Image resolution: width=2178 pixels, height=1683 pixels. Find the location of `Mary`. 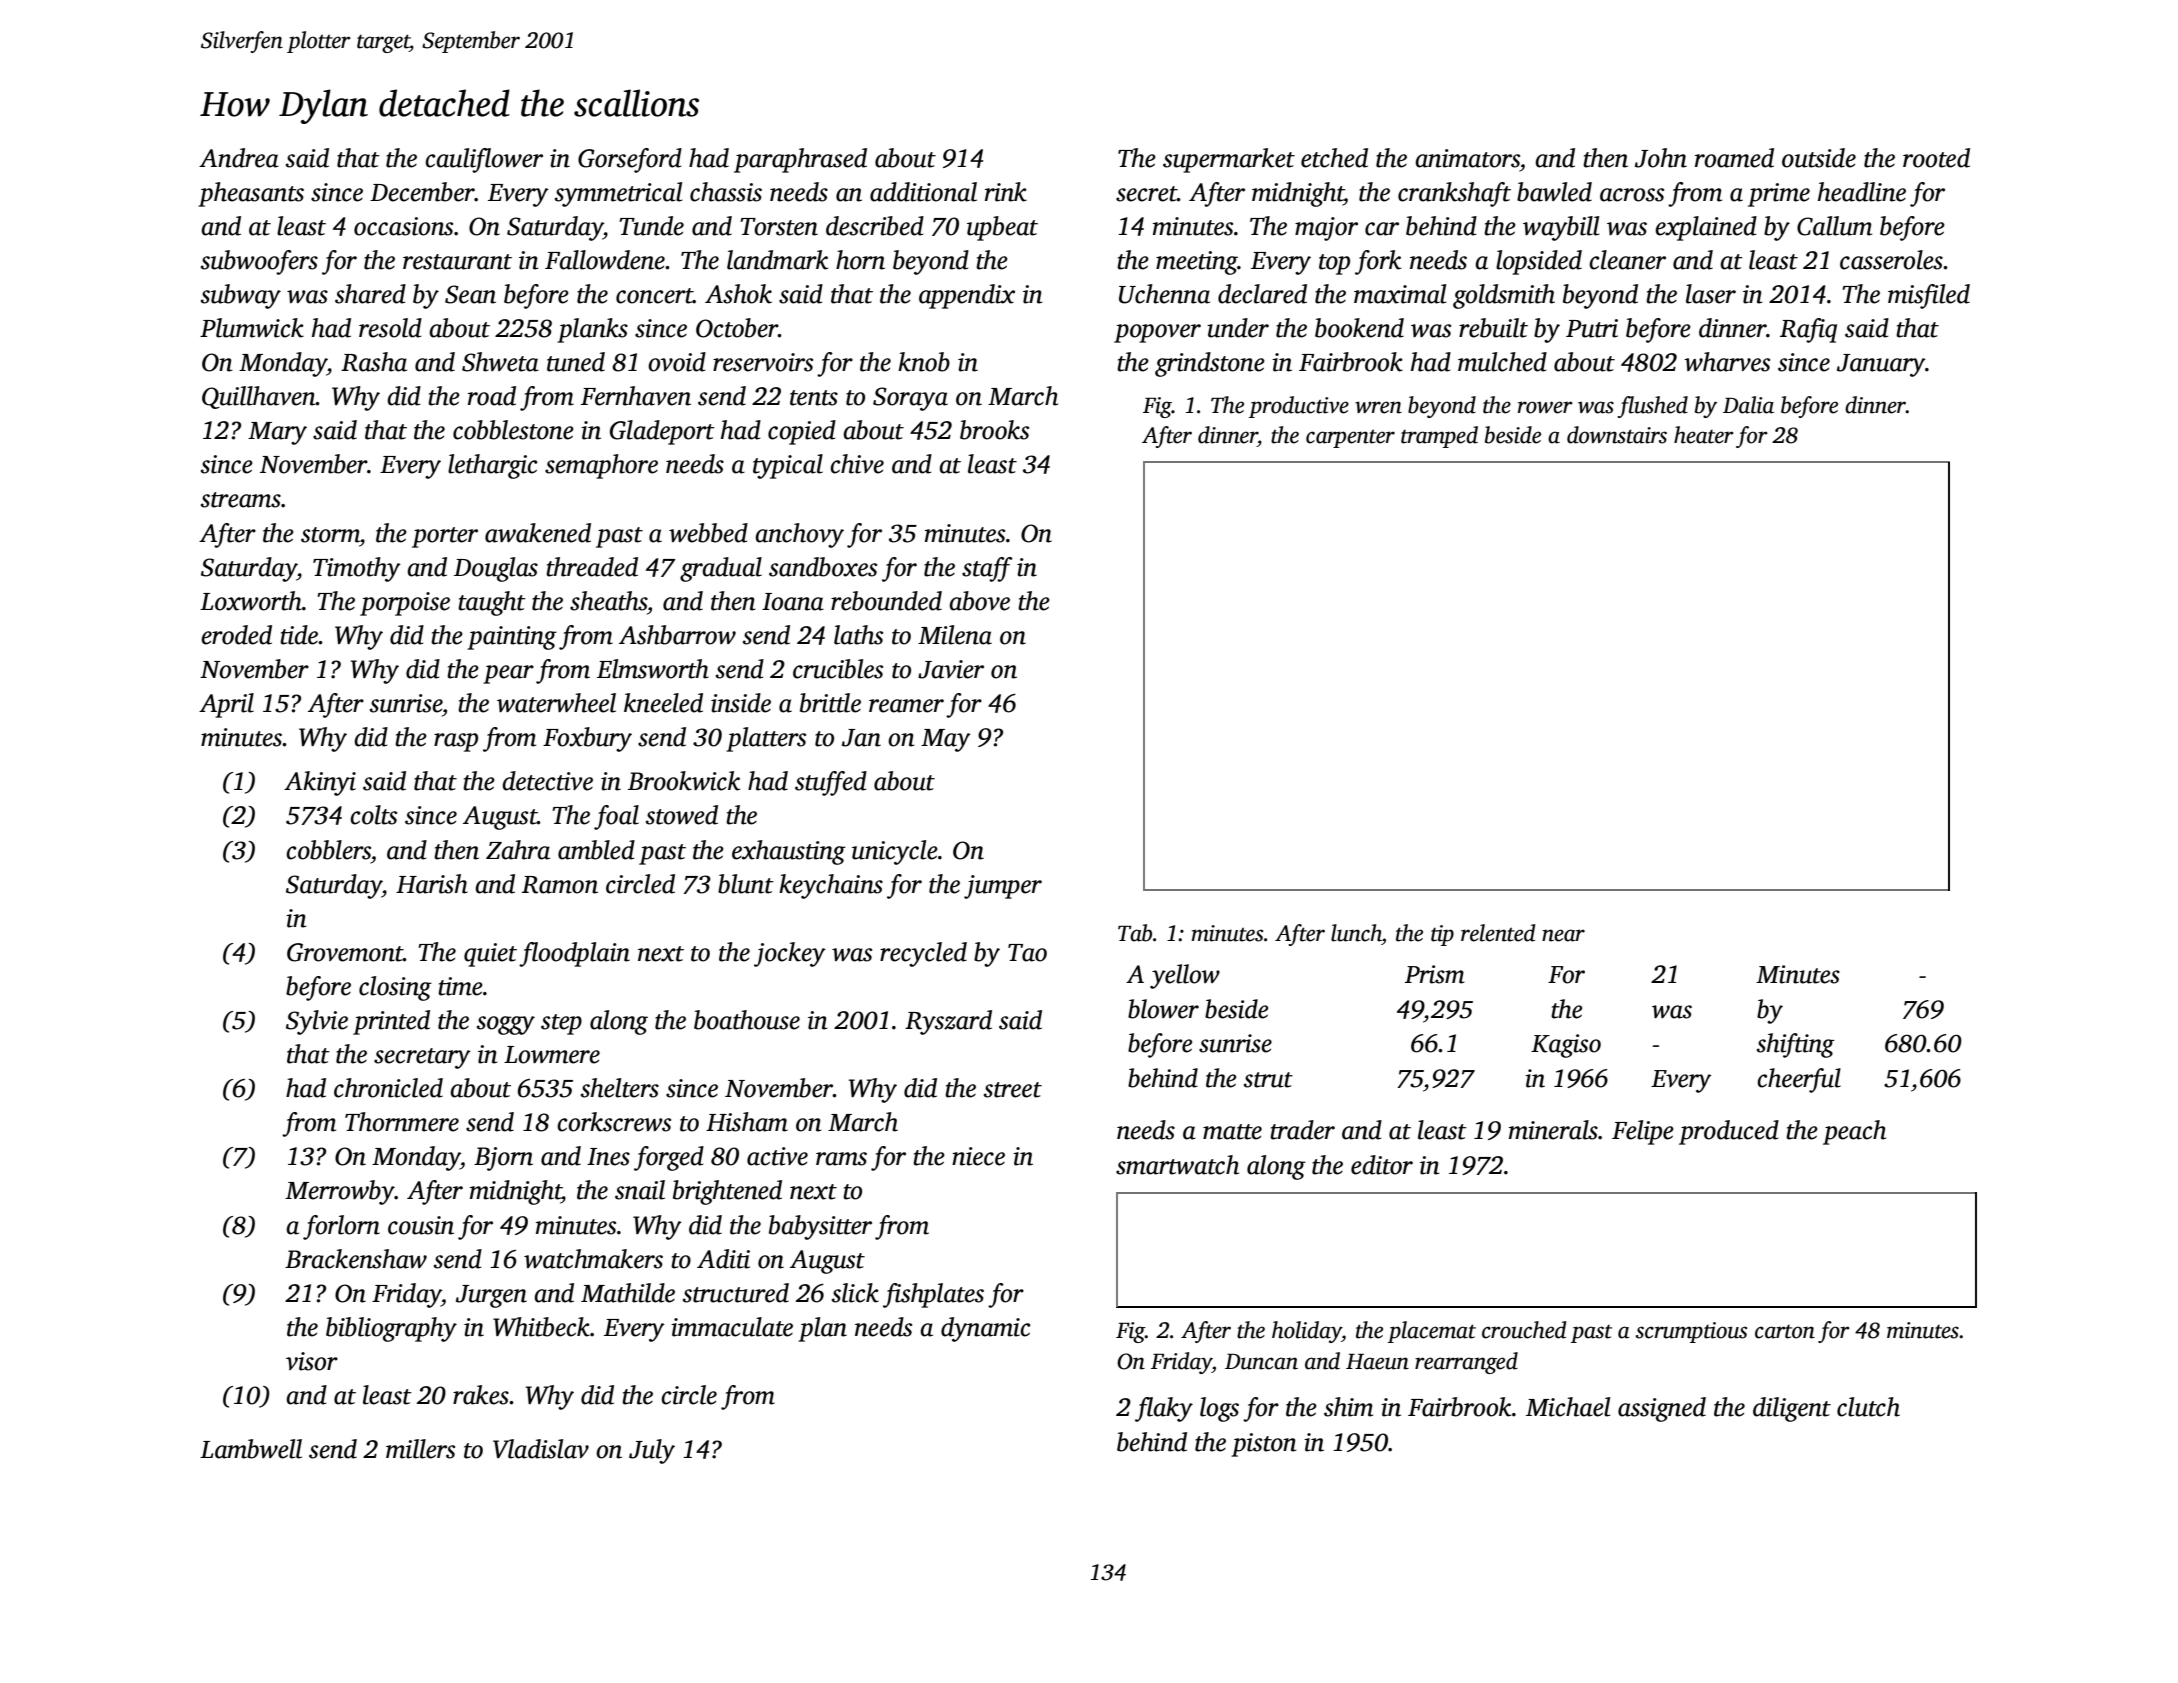

Mary is located at coordinates (277, 433).
